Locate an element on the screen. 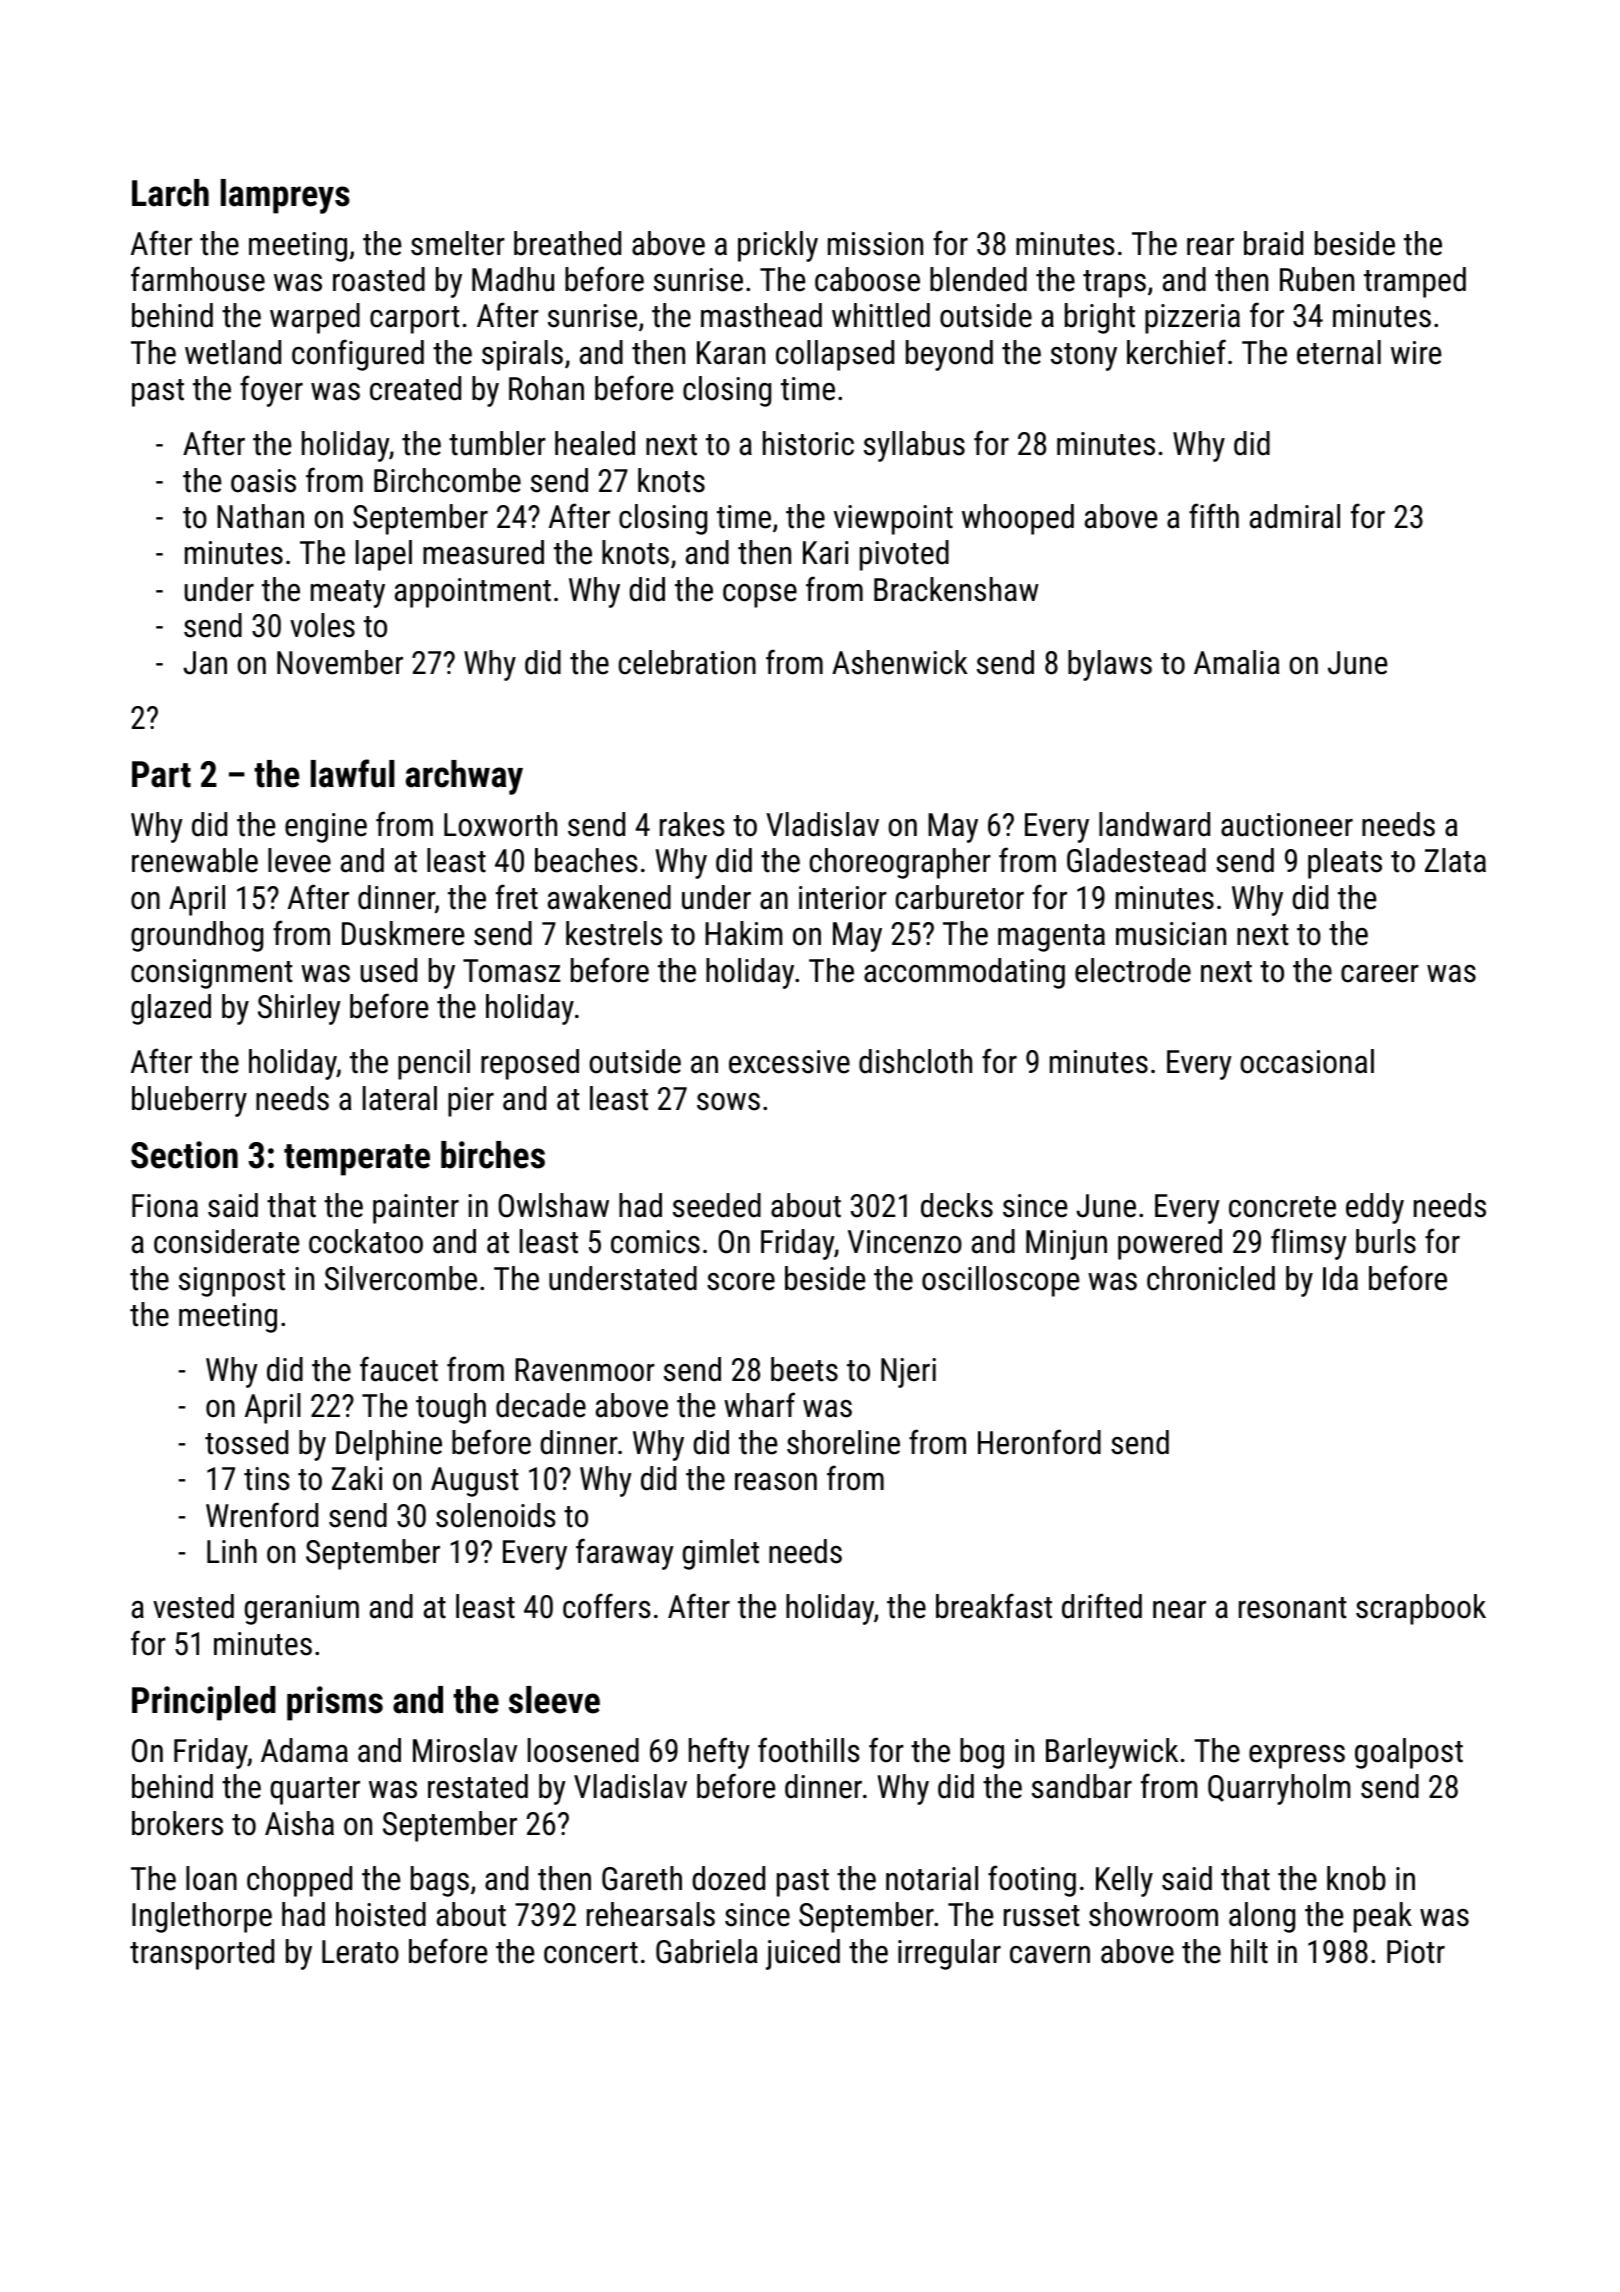 The width and height of the screenshot is (1620, 2292). Ashenwick is located at coordinates (900, 662).
